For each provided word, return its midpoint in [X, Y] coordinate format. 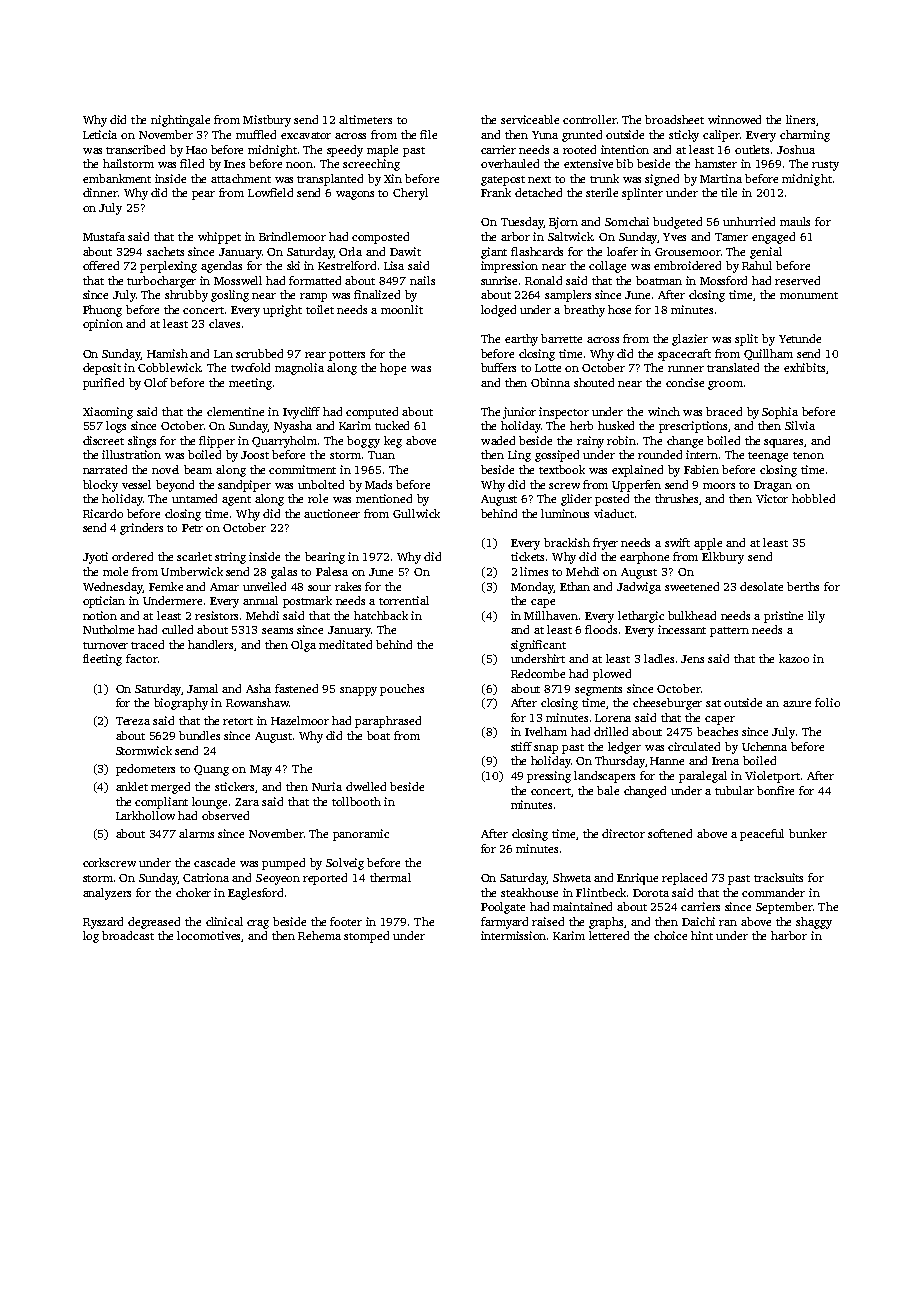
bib [624, 163]
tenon [808, 455]
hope [393, 369]
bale [608, 790]
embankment [117, 178]
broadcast [128, 935]
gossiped [557, 456]
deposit [102, 369]
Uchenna [764, 746]
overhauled [510, 163]
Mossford [723, 280]
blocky [100, 486]
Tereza [133, 721]
